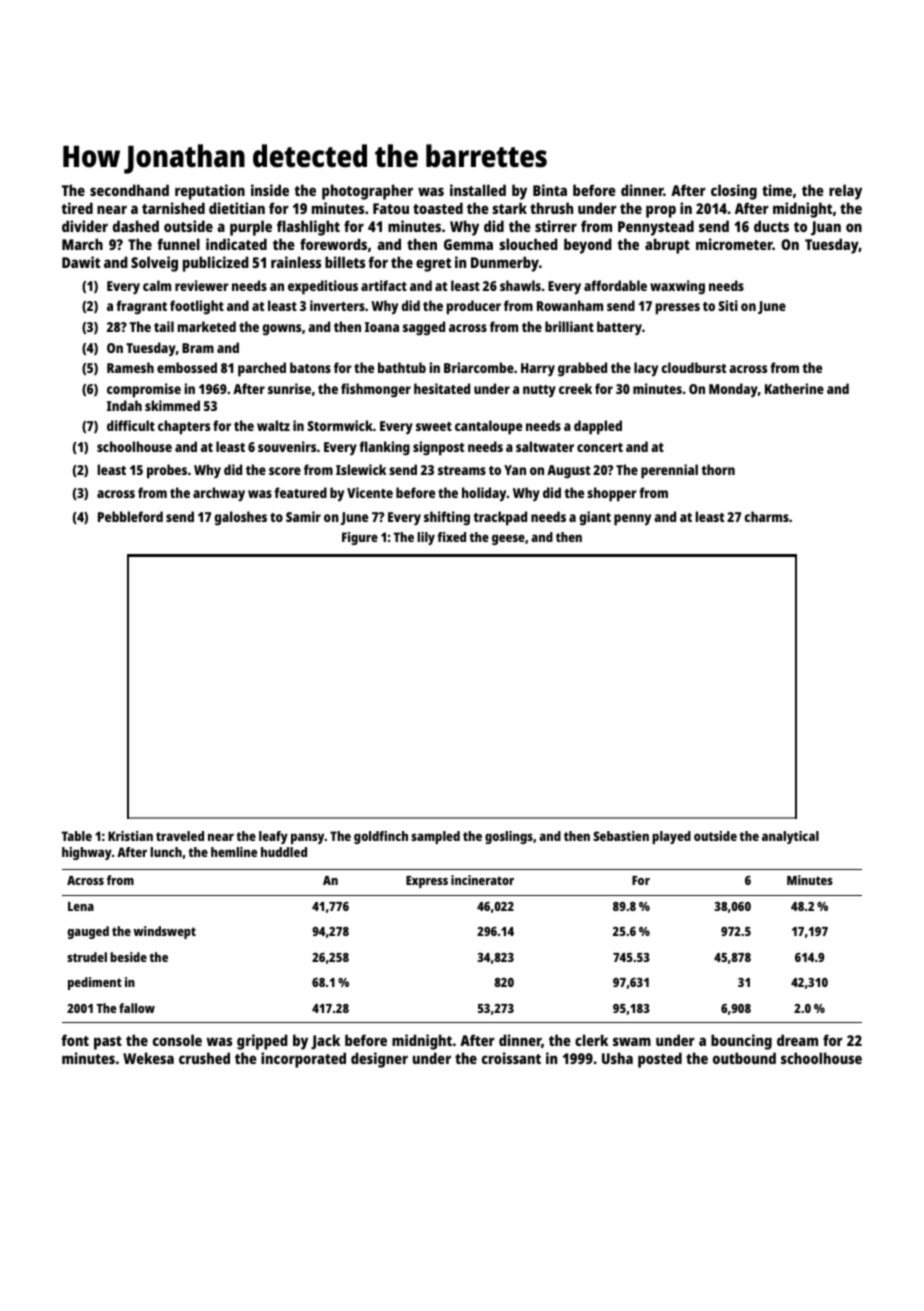  What do you see at coordinates (728, 305) in the screenshot?
I see `Siti` at bounding box center [728, 305].
